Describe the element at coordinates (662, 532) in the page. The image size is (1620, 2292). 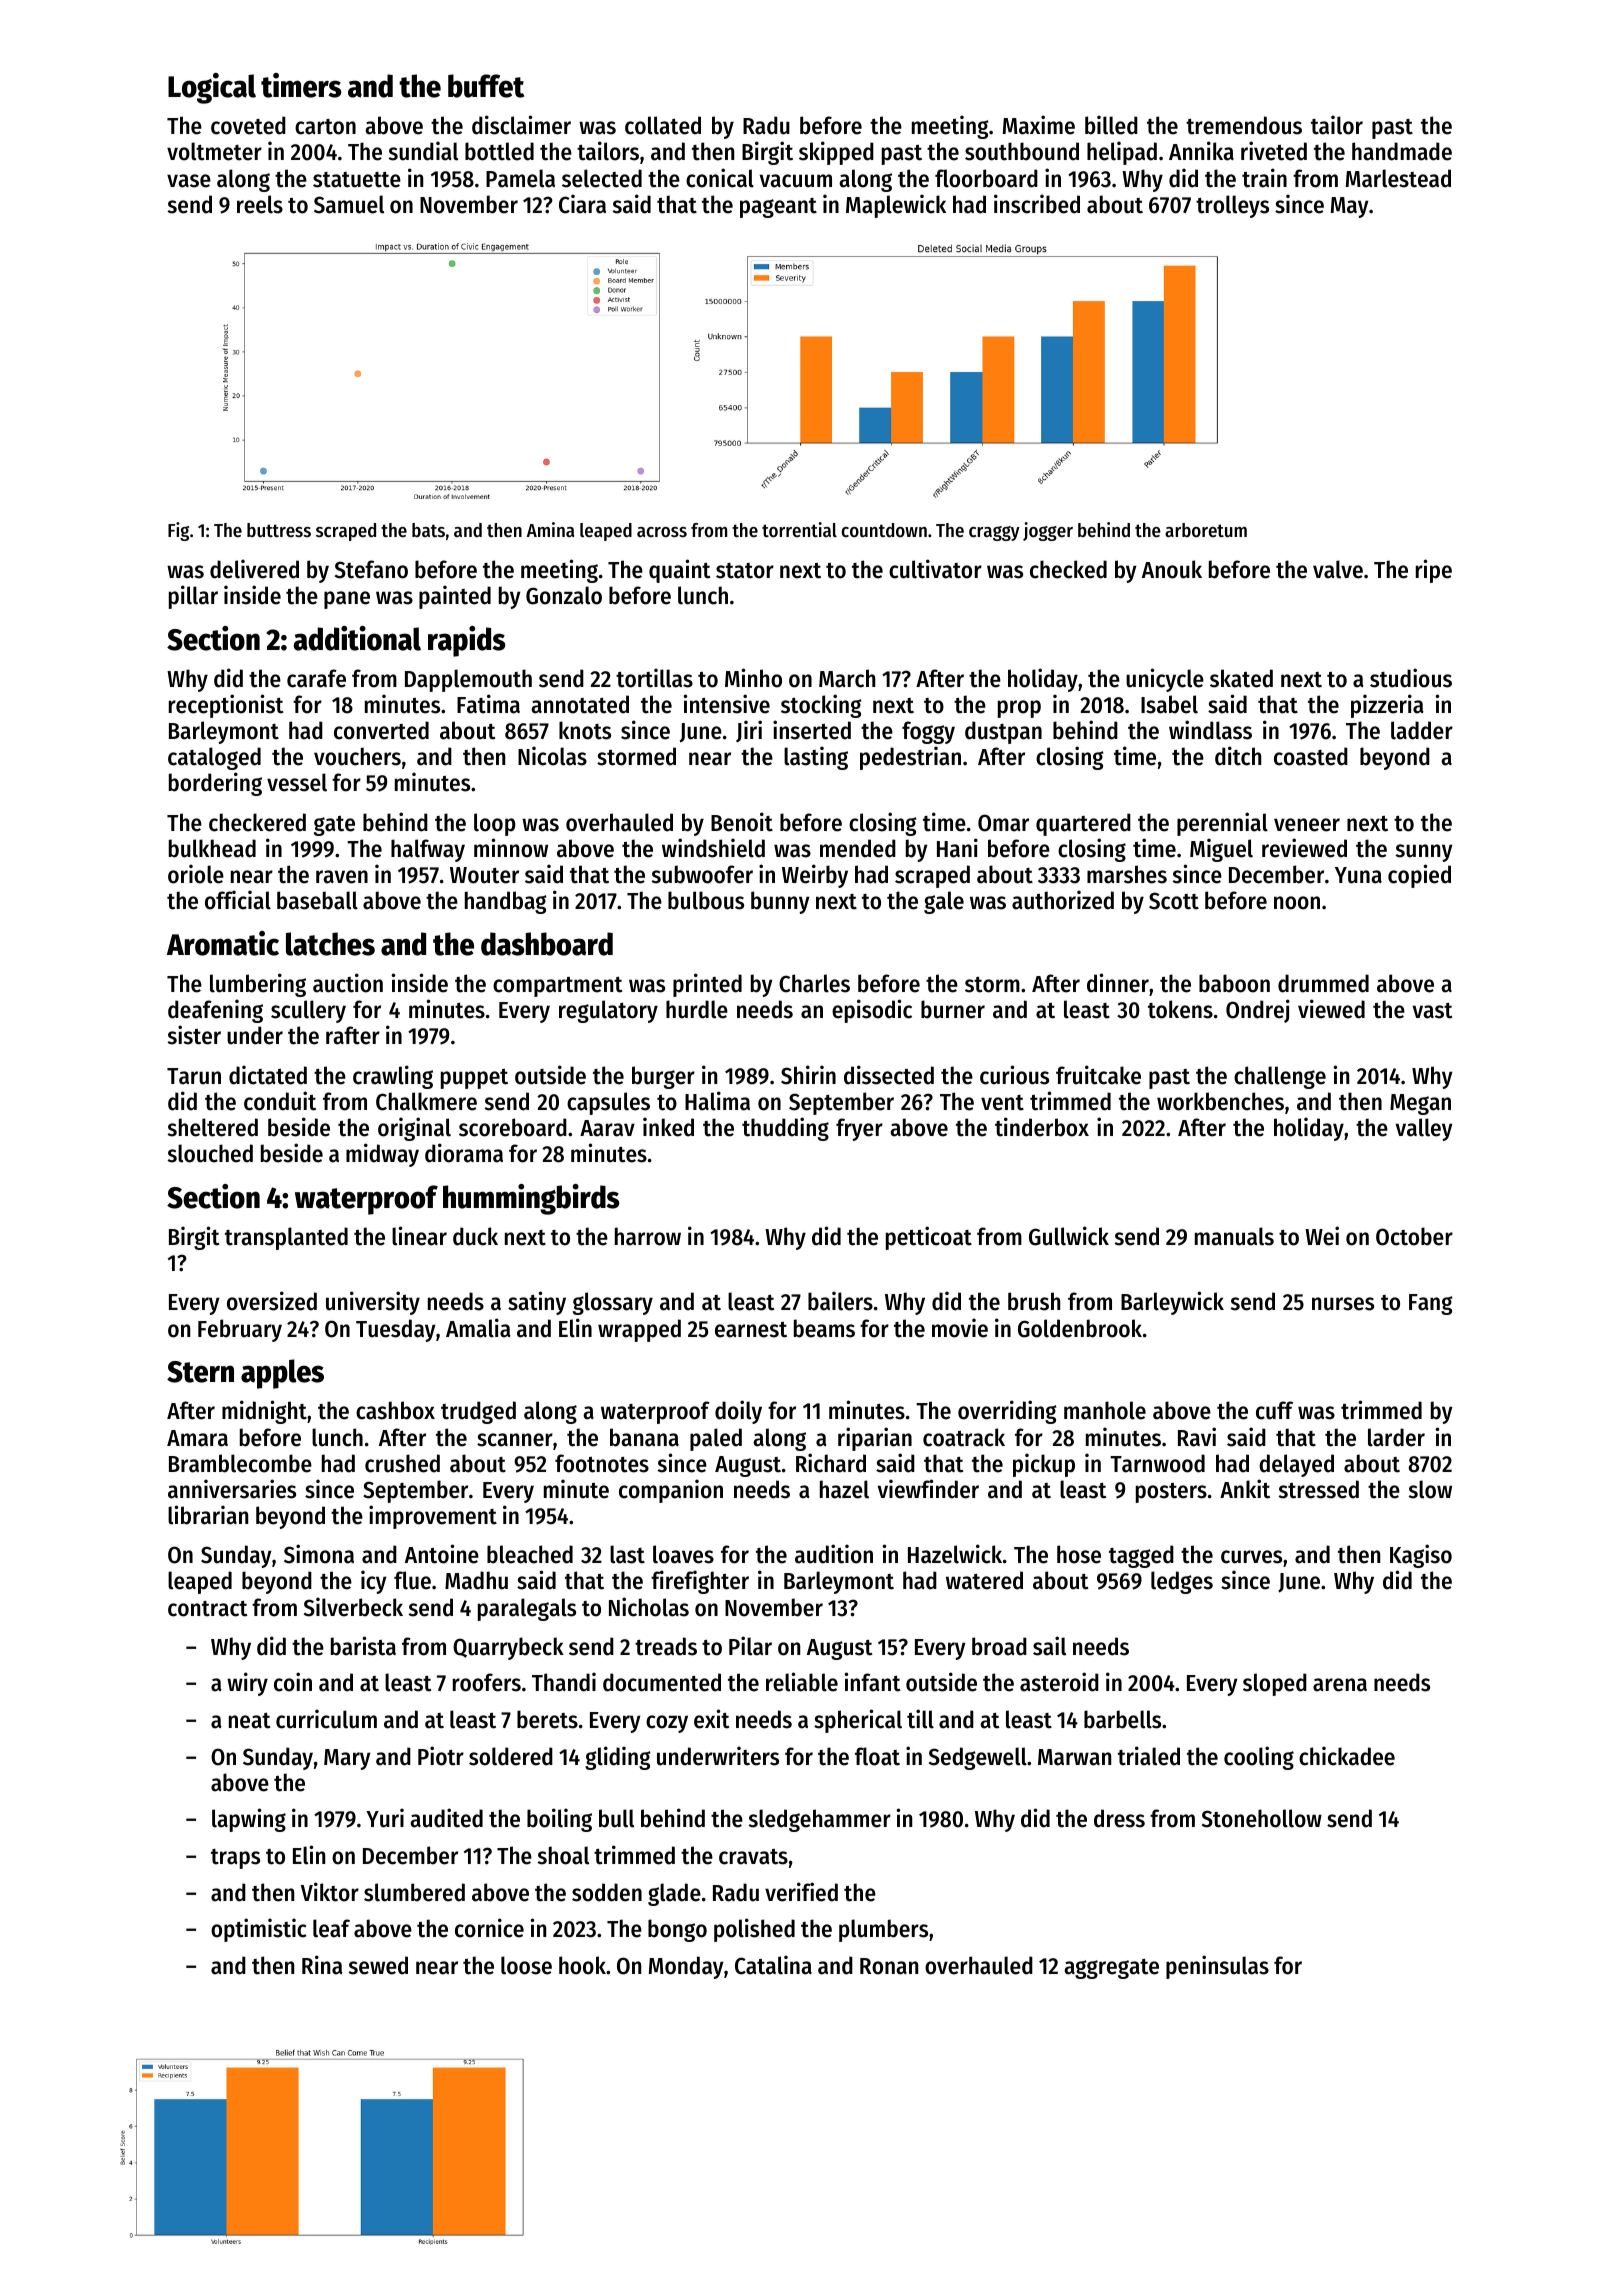
I see `across` at that location.
